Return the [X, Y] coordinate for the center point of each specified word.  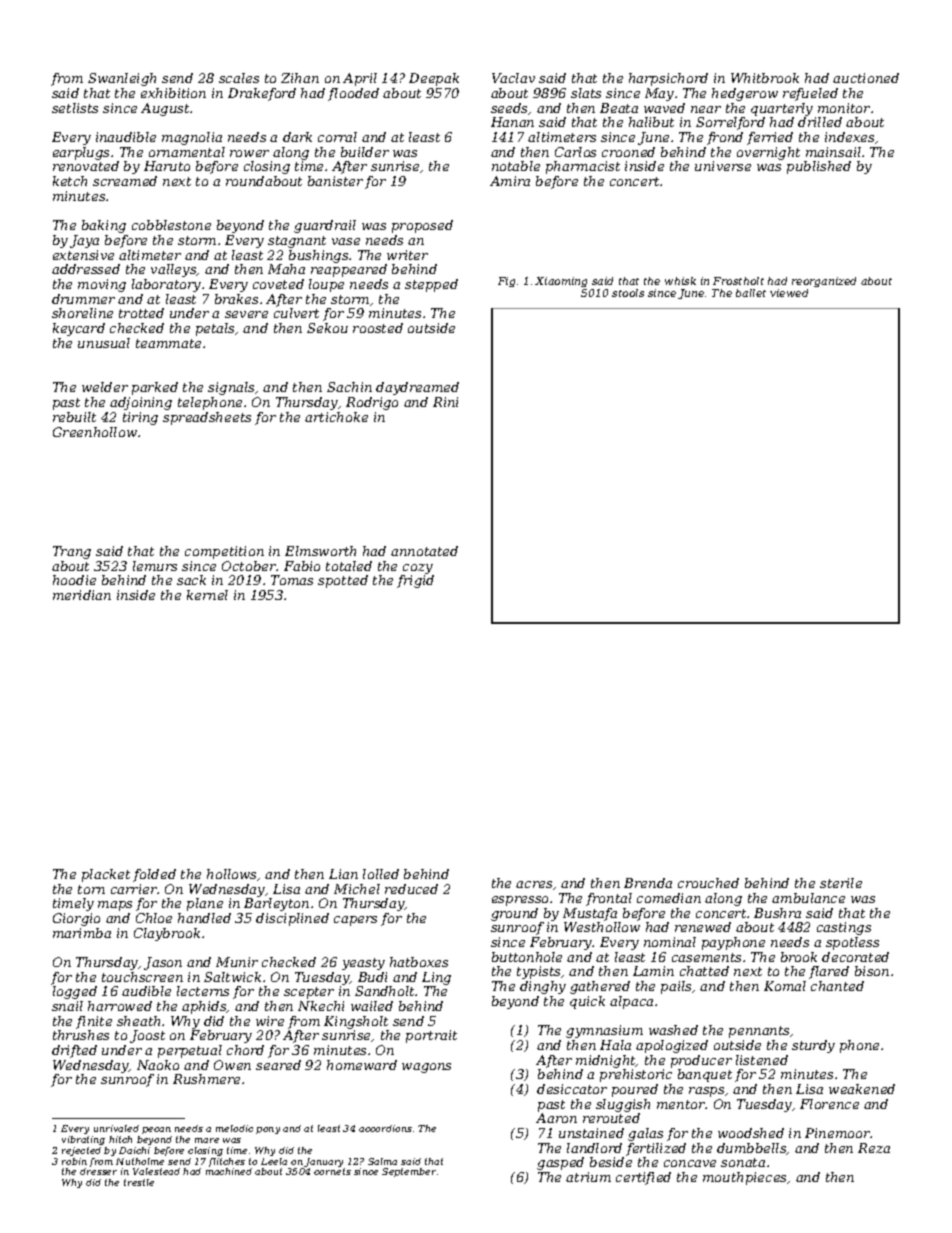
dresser [98, 1171]
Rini [445, 402]
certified [643, 1178]
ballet [751, 293]
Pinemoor [838, 1133]
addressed [86, 269]
